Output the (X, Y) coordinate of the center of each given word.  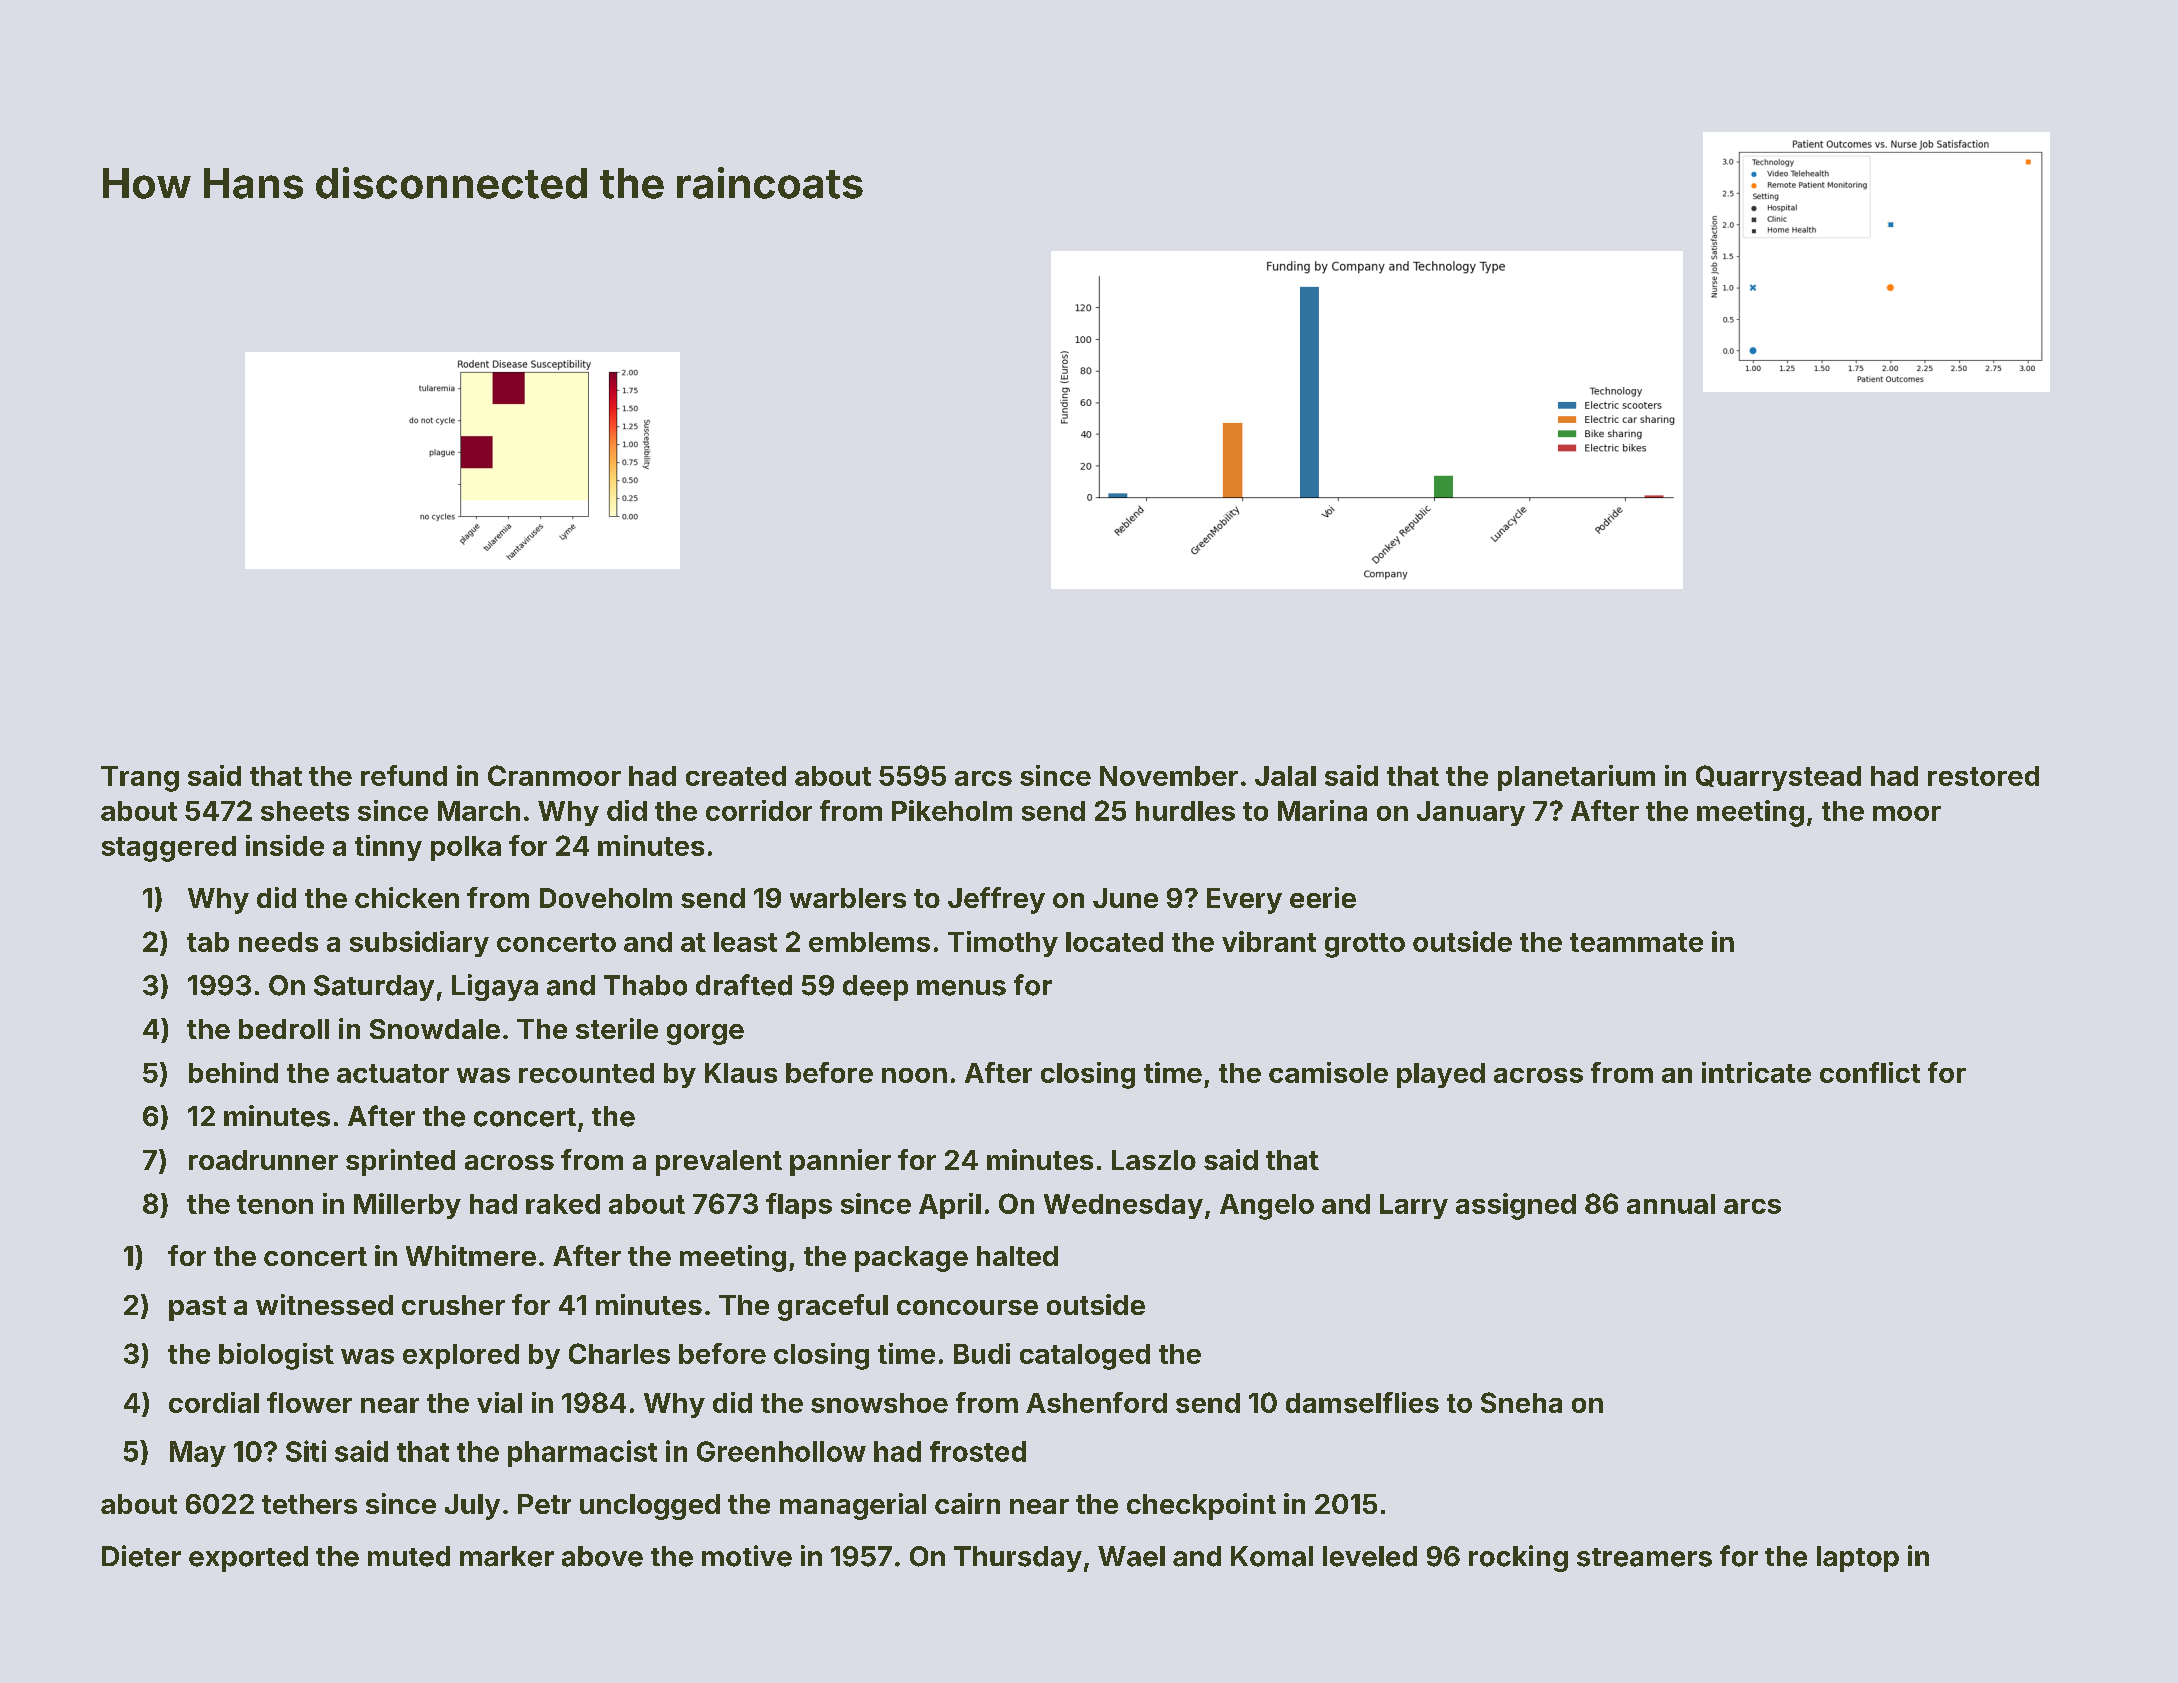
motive (747, 1556)
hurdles (1185, 811)
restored (1983, 776)
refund (404, 775)
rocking (1518, 1558)
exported (248, 1559)
